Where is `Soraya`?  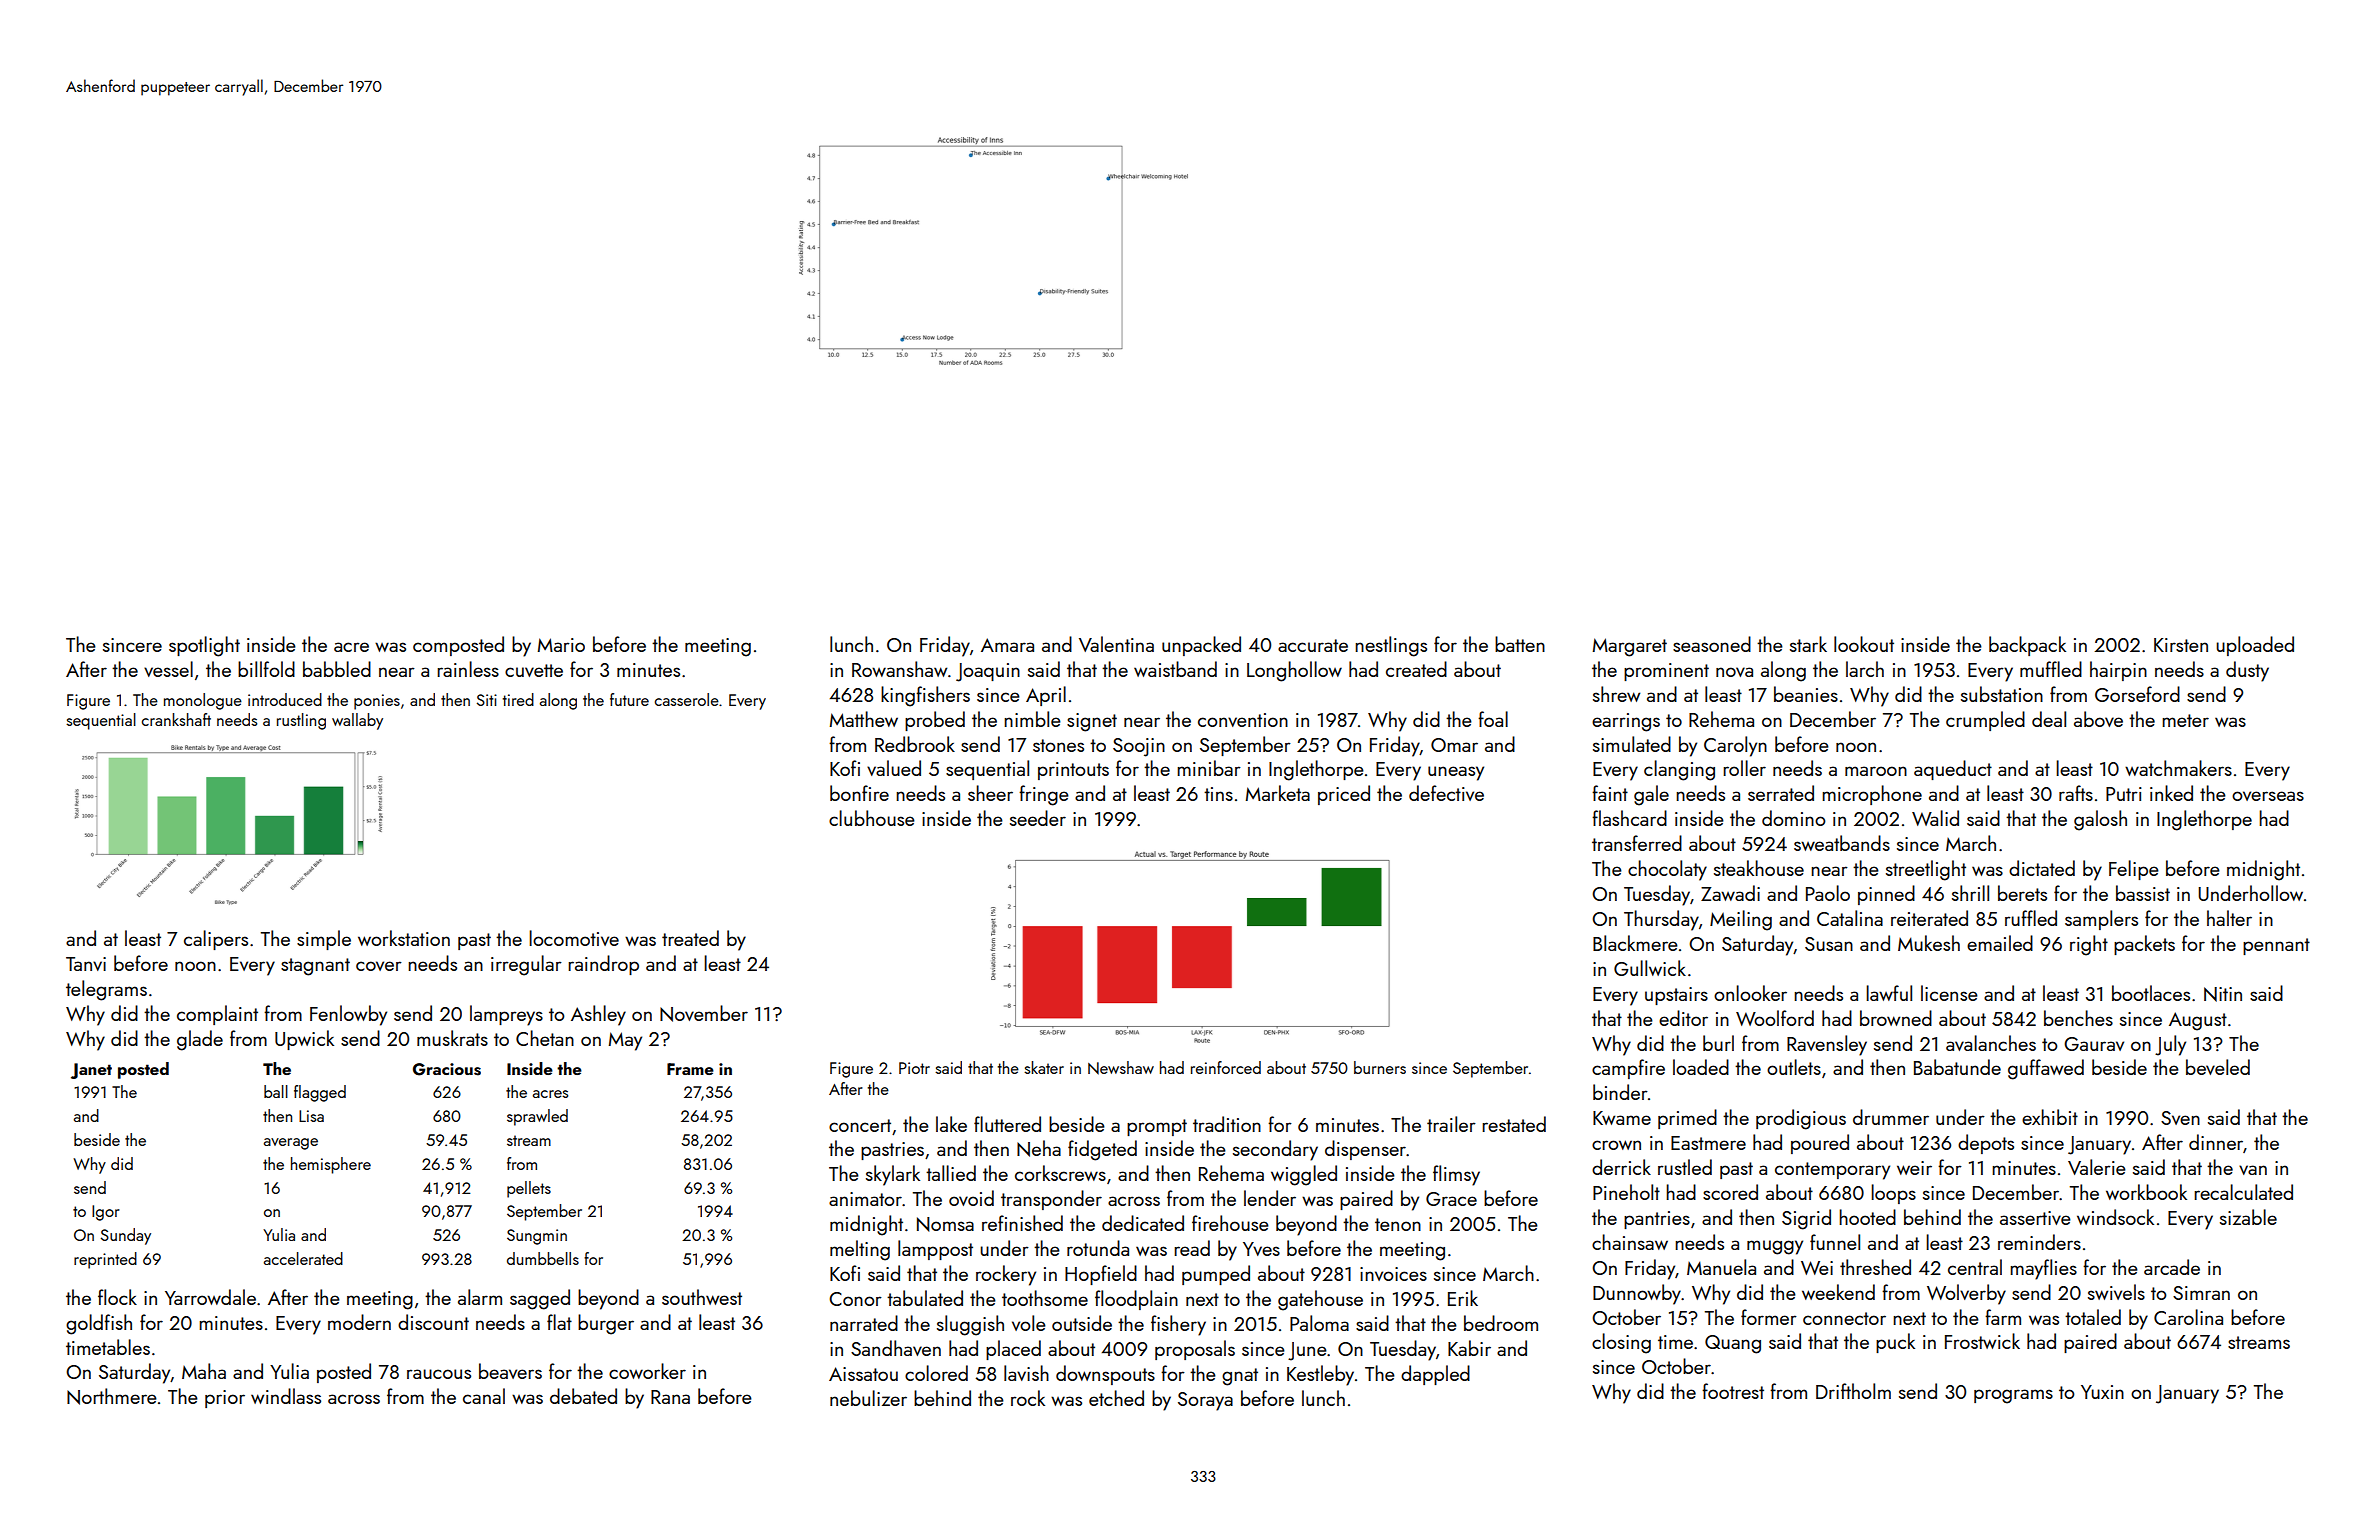
Soraya is located at coordinates (1205, 1401).
